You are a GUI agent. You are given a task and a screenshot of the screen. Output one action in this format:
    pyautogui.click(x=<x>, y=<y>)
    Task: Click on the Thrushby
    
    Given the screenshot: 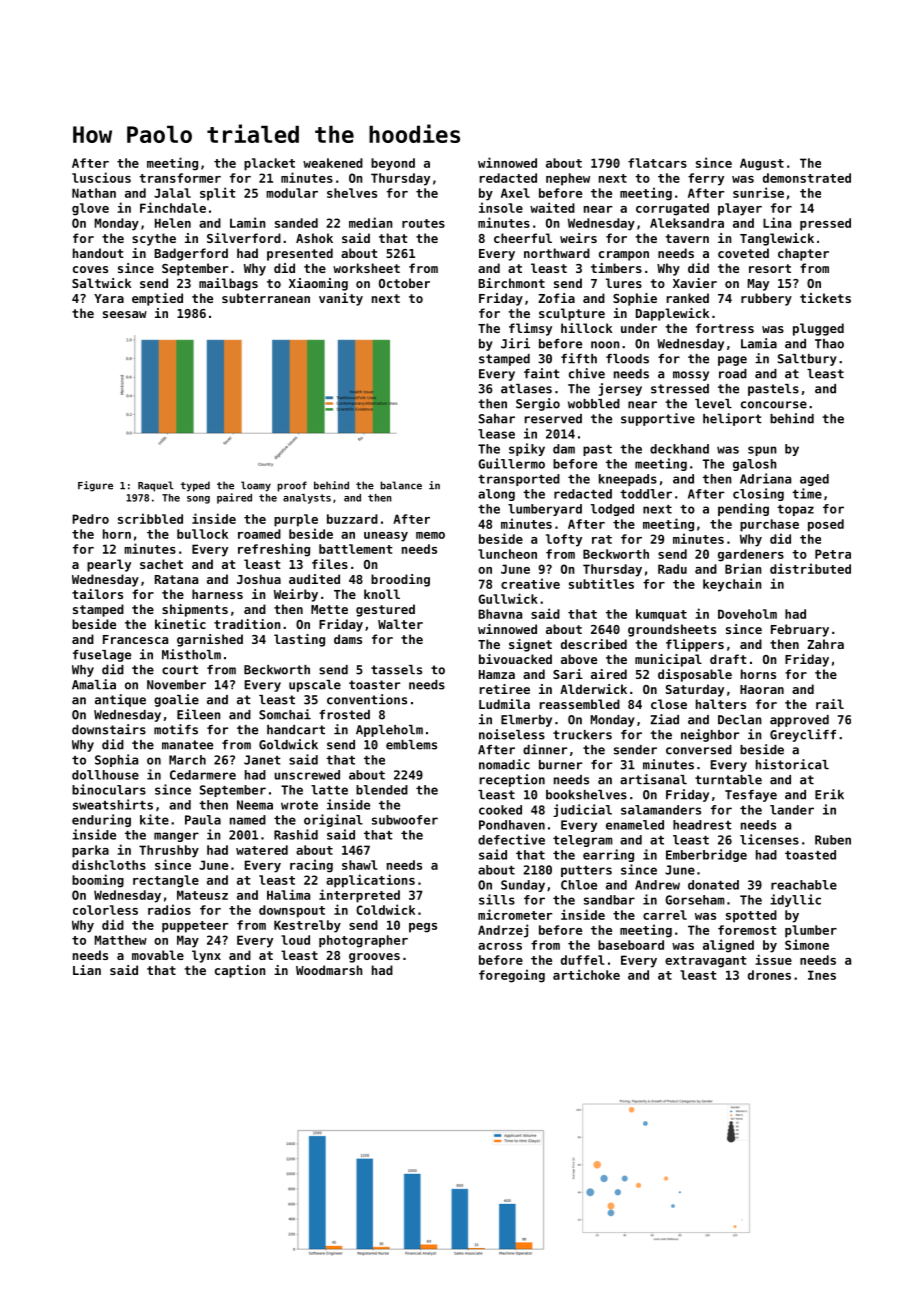 What is the action you would take?
    pyautogui.click(x=169, y=851)
